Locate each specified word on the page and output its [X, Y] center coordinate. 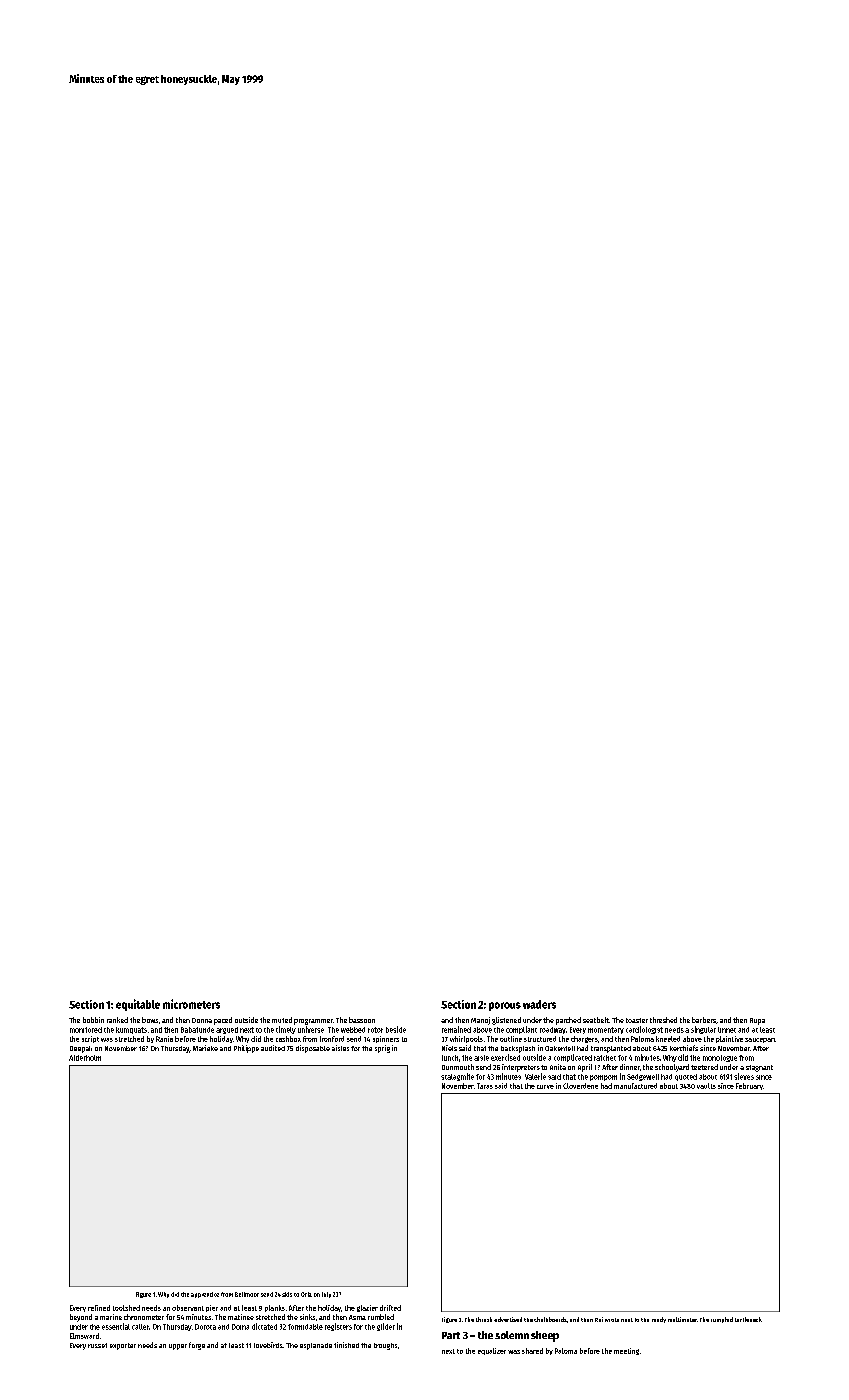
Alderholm [85, 1058]
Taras [485, 1086]
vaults [706, 1086]
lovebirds [268, 1345]
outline [511, 1039]
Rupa [757, 1021]
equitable [138, 1005]
